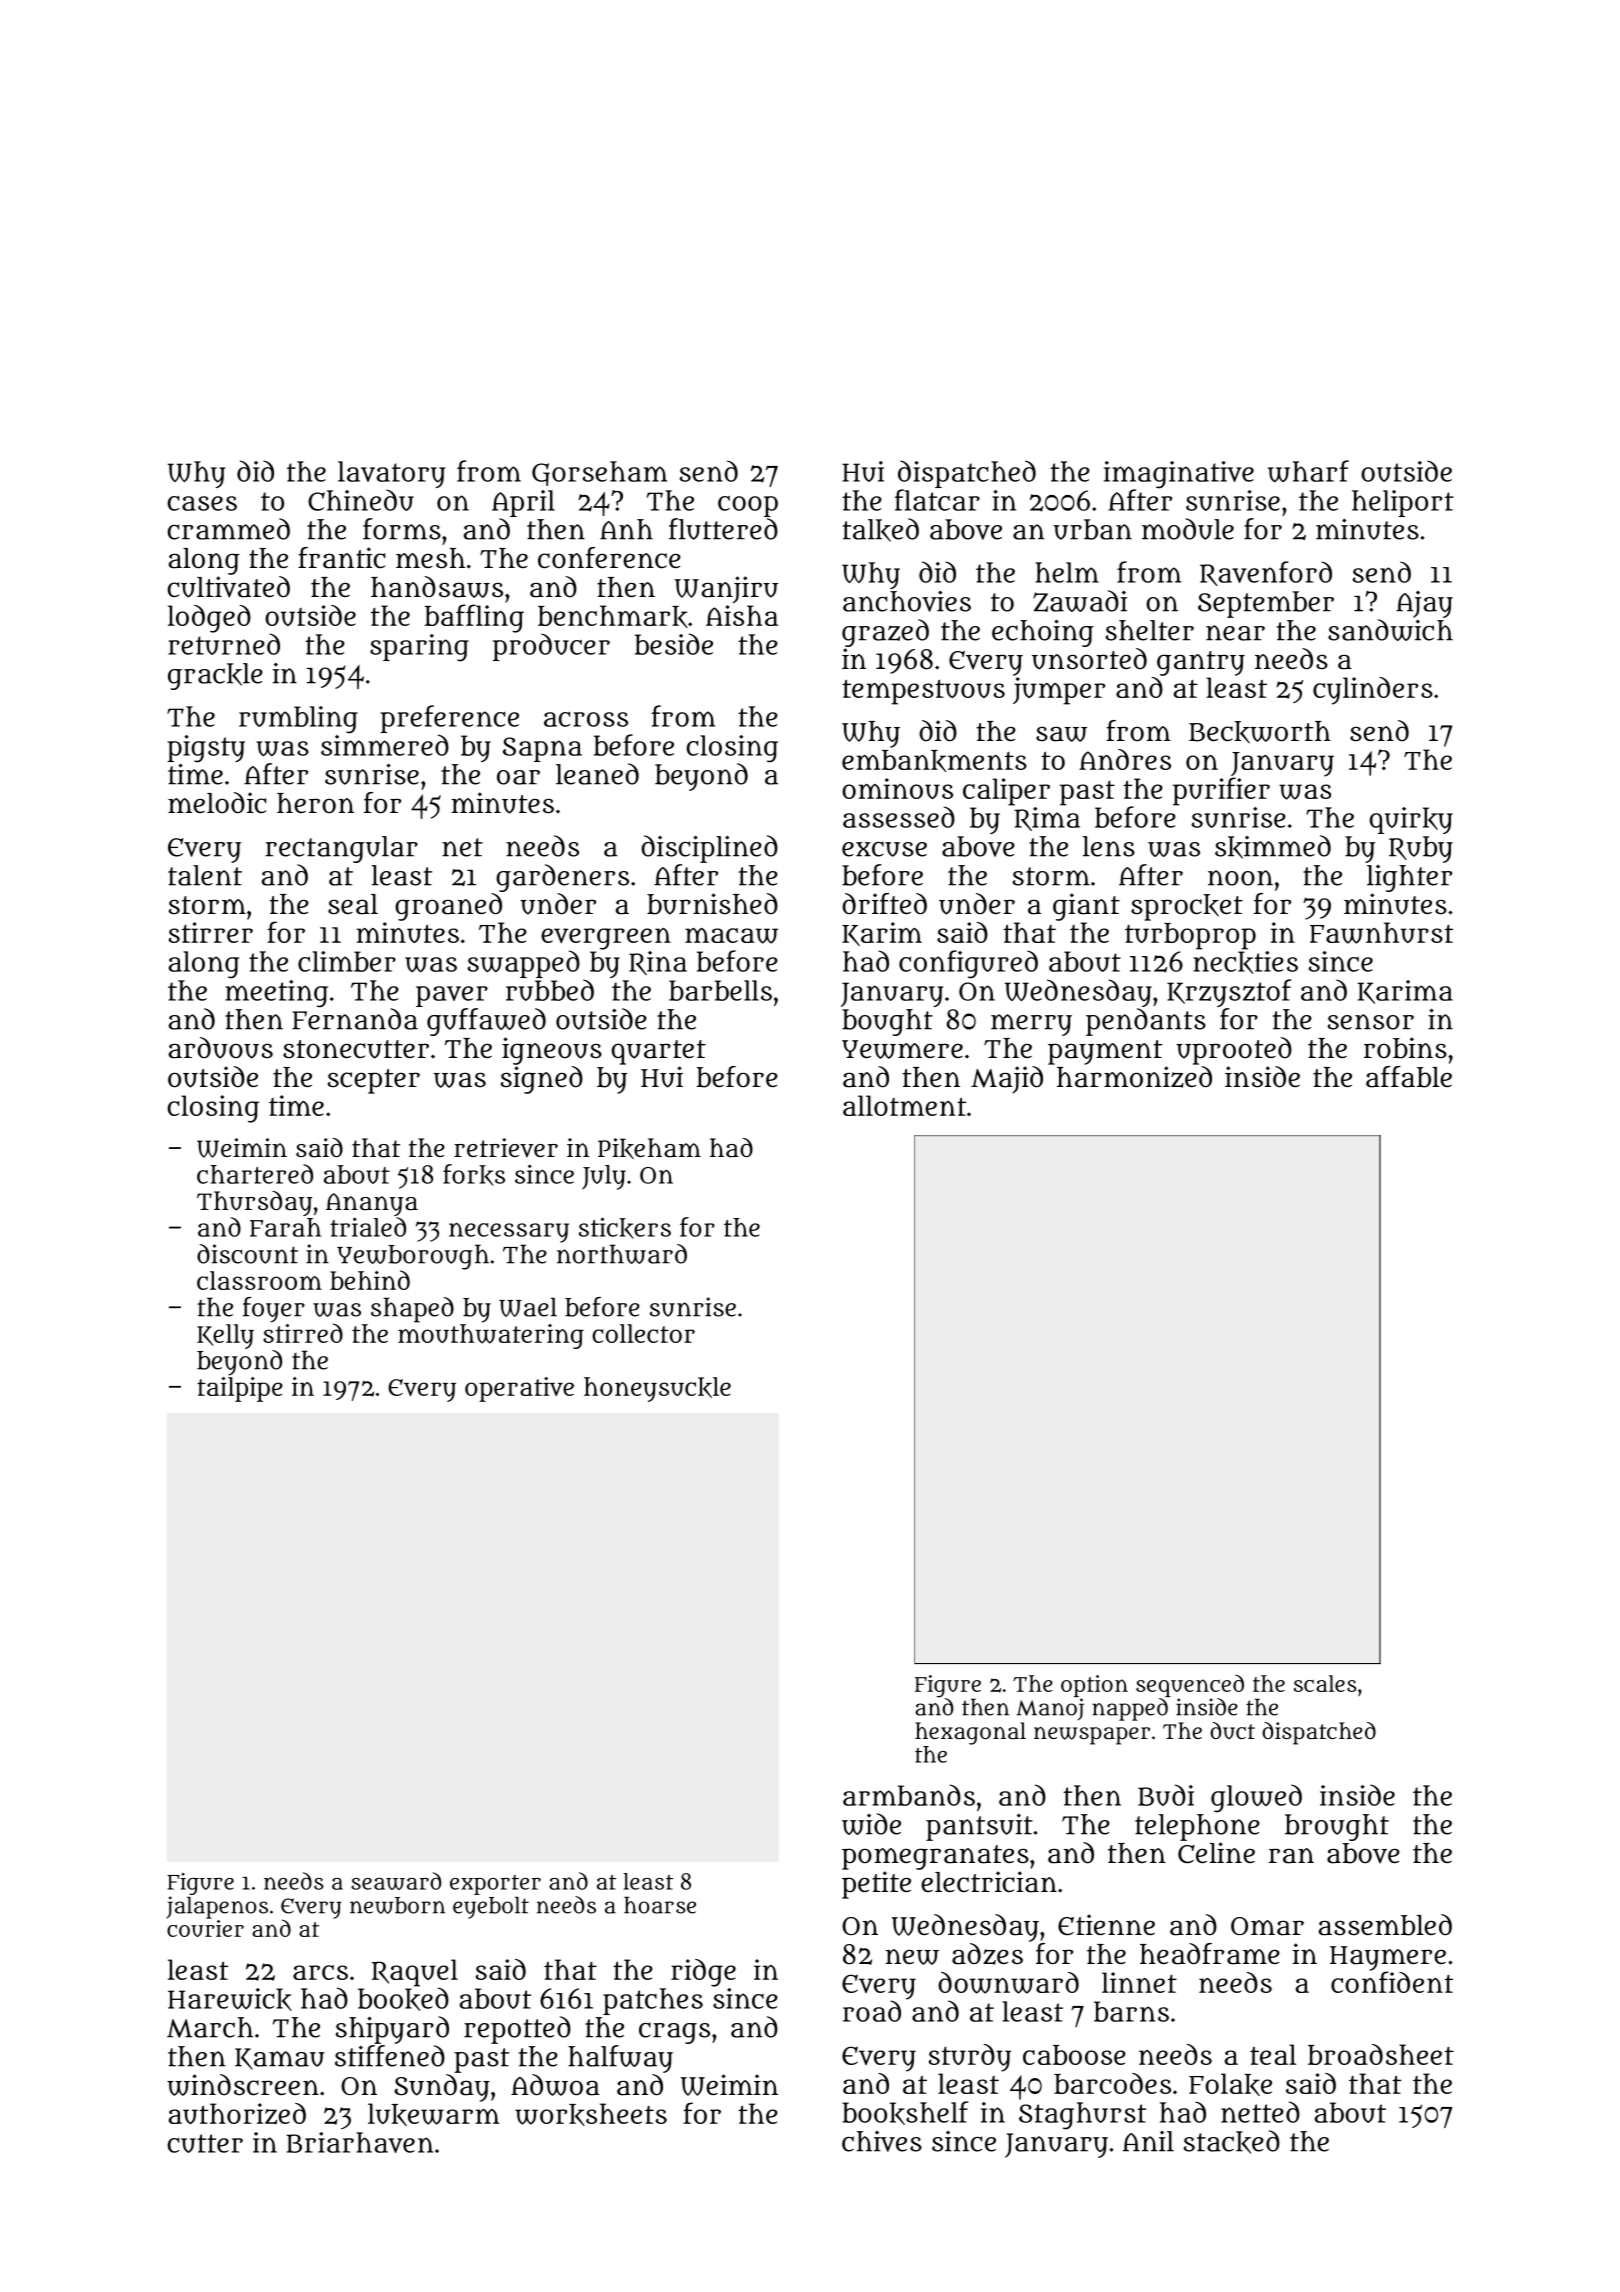 Image resolution: width=1620 pixels, height=2292 pixels. Describe the element at coordinates (1245, 962) in the screenshot. I see `neckties` at that location.
